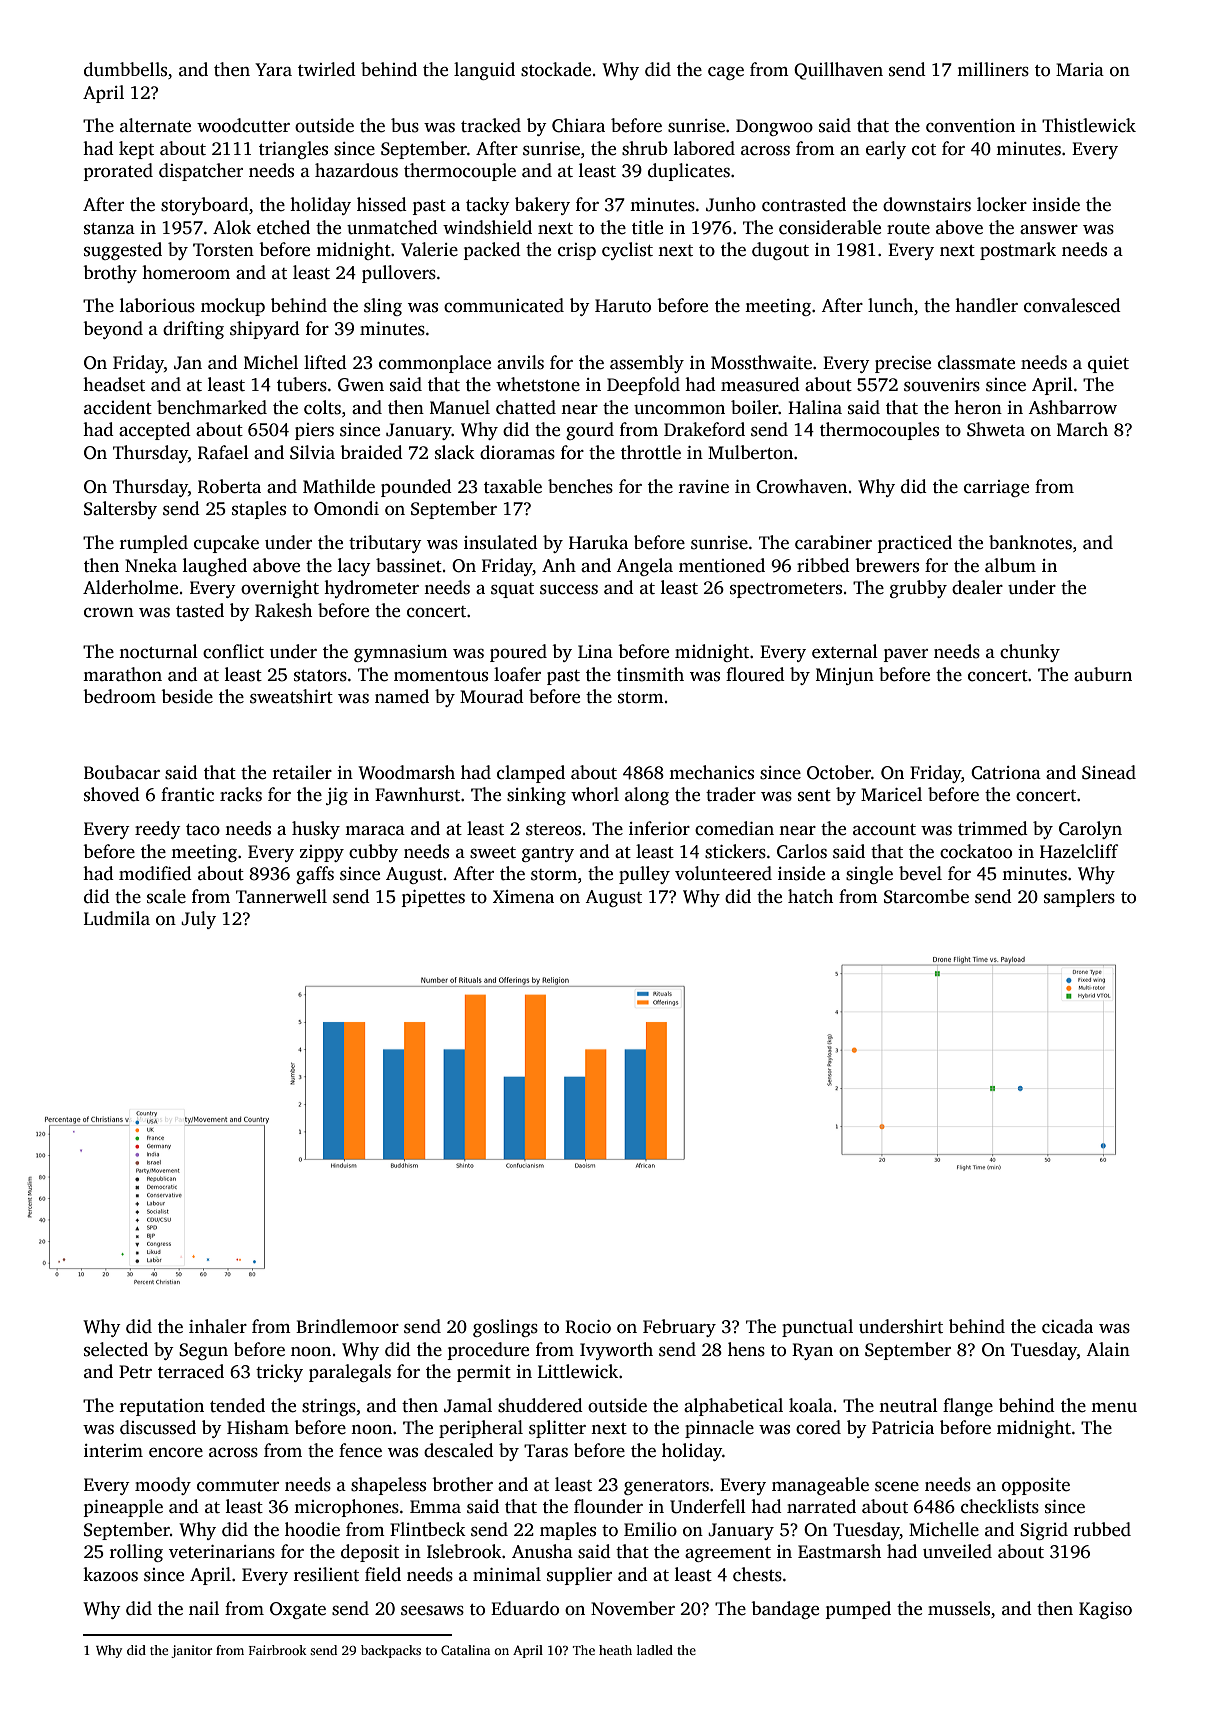 Image resolution: width=1221 pixels, height=1727 pixels. Describe the element at coordinates (595, 794) in the document. I see `whorl` at that location.
